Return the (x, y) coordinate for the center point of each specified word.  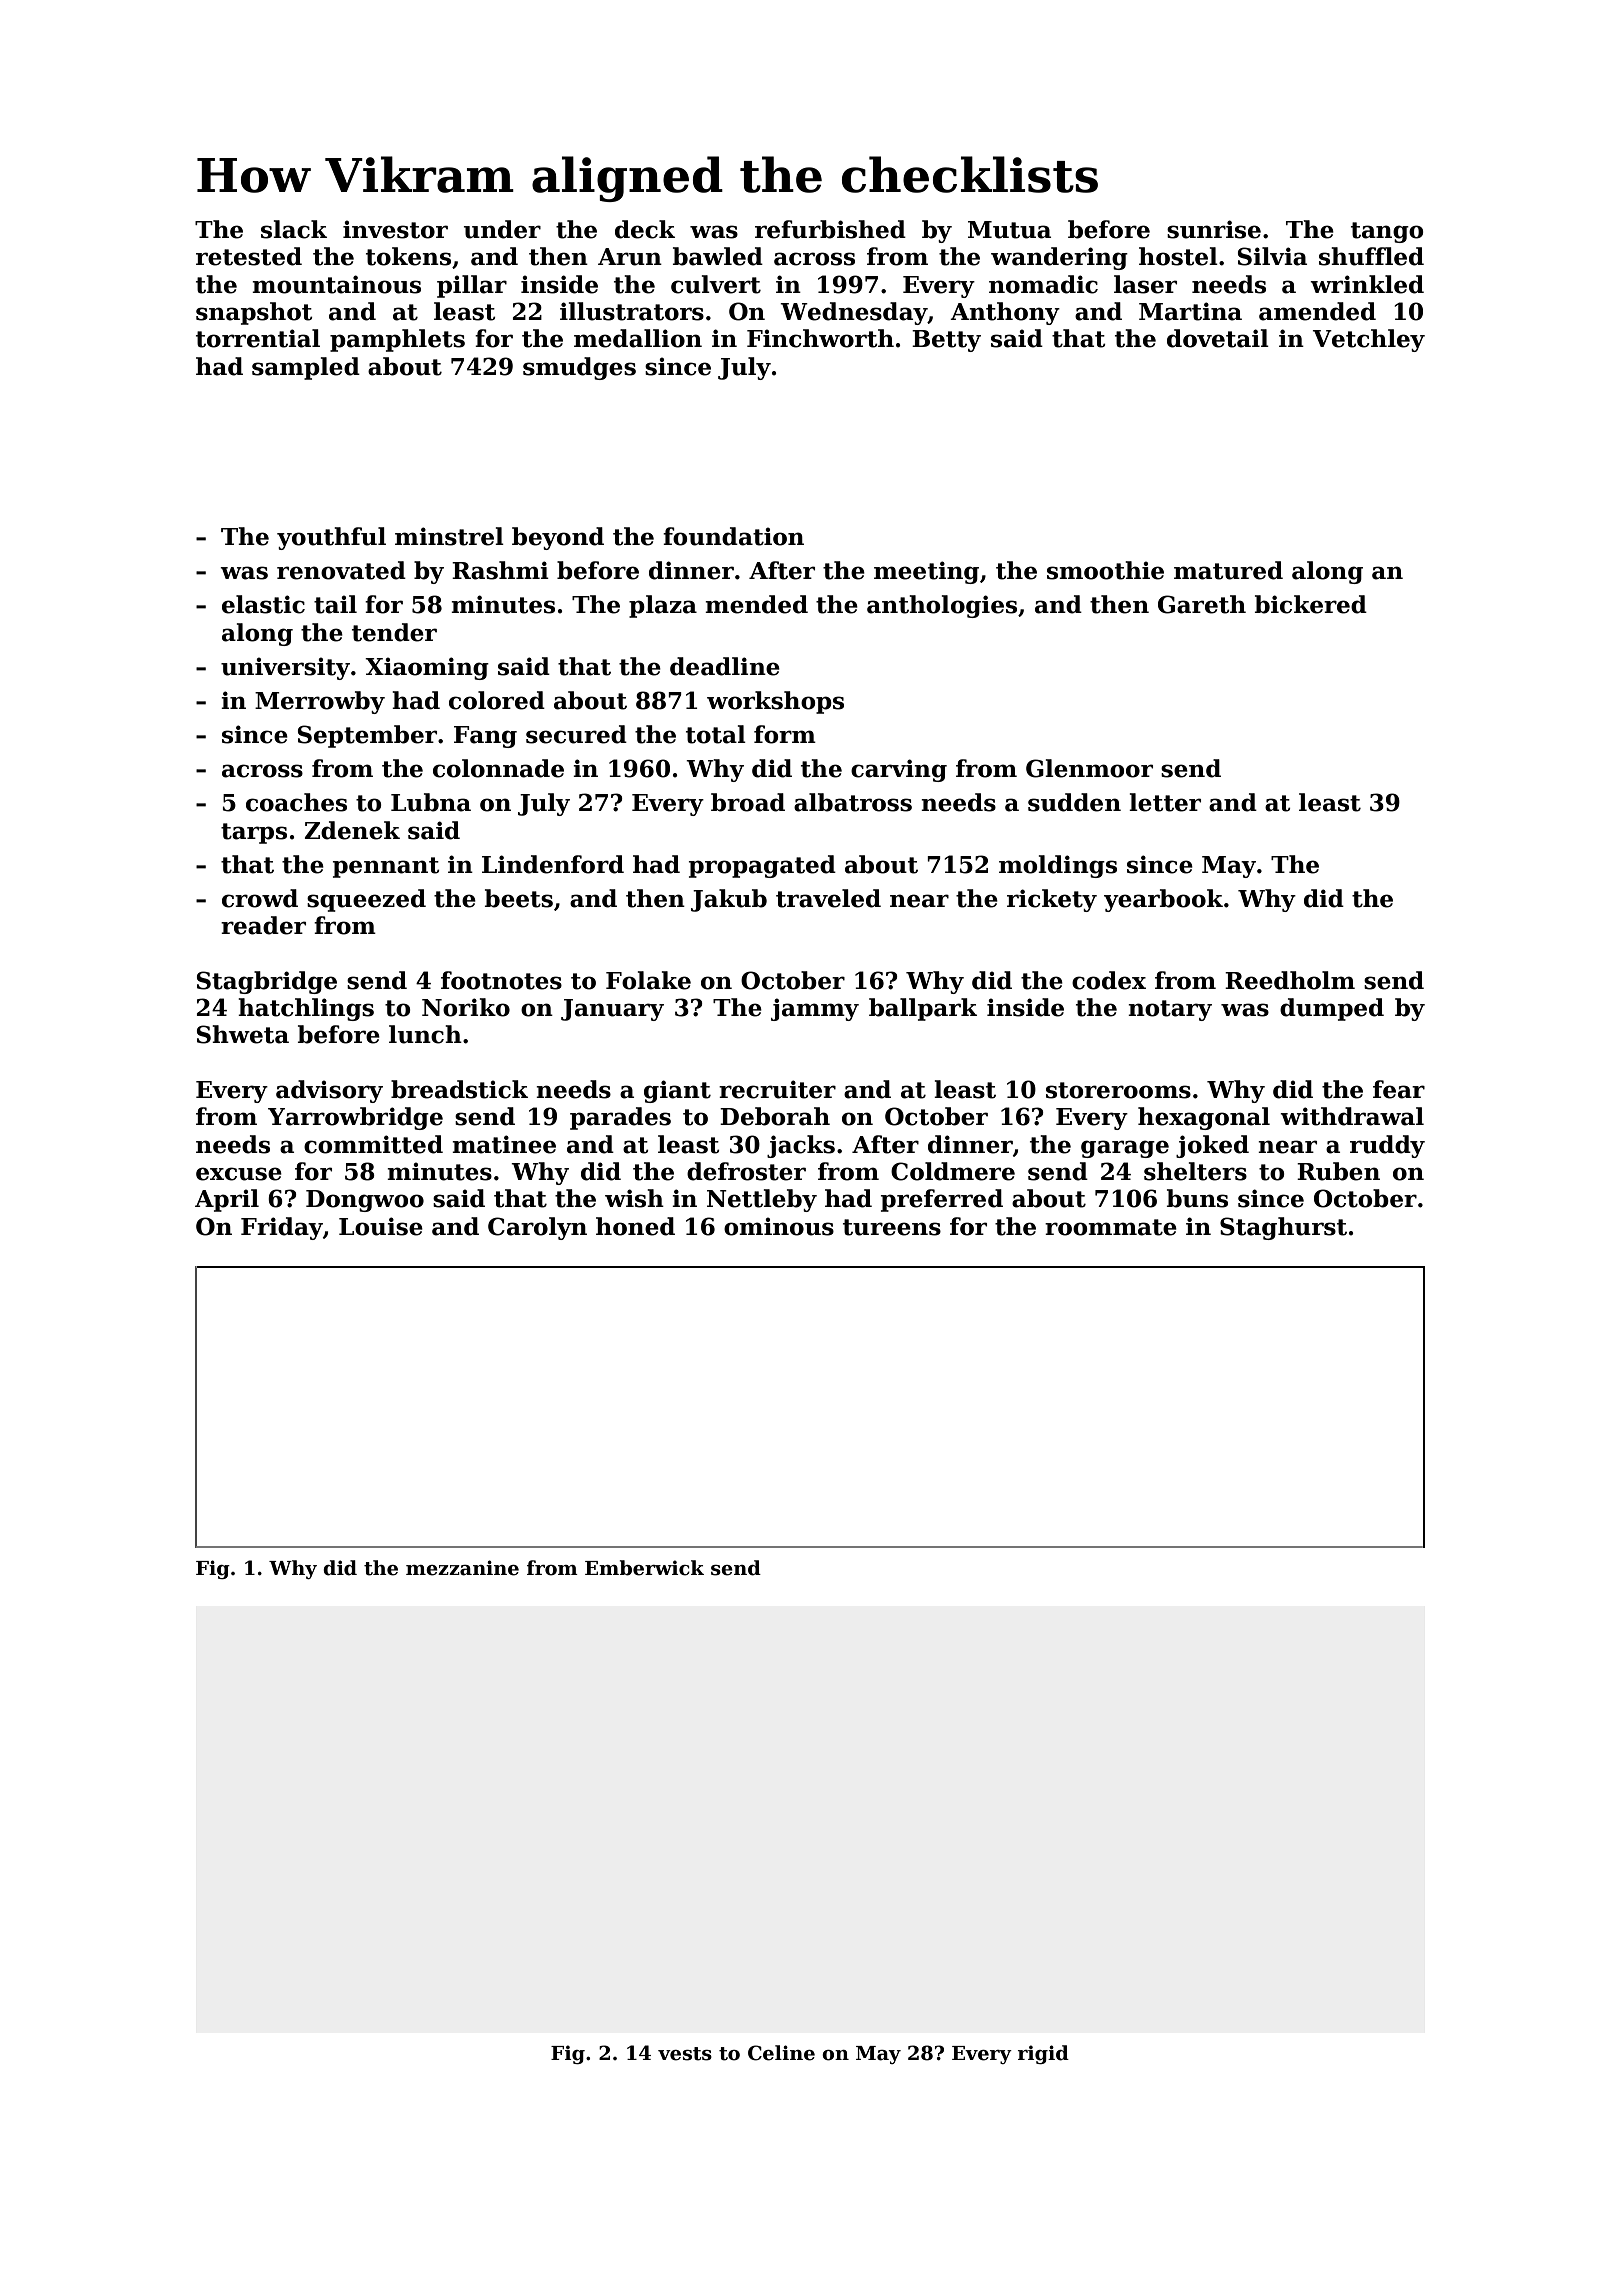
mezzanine (462, 1568)
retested (249, 256)
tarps (254, 833)
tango (1387, 232)
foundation (733, 536)
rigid (1043, 2054)
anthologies (942, 606)
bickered (1311, 604)
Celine (781, 2053)
